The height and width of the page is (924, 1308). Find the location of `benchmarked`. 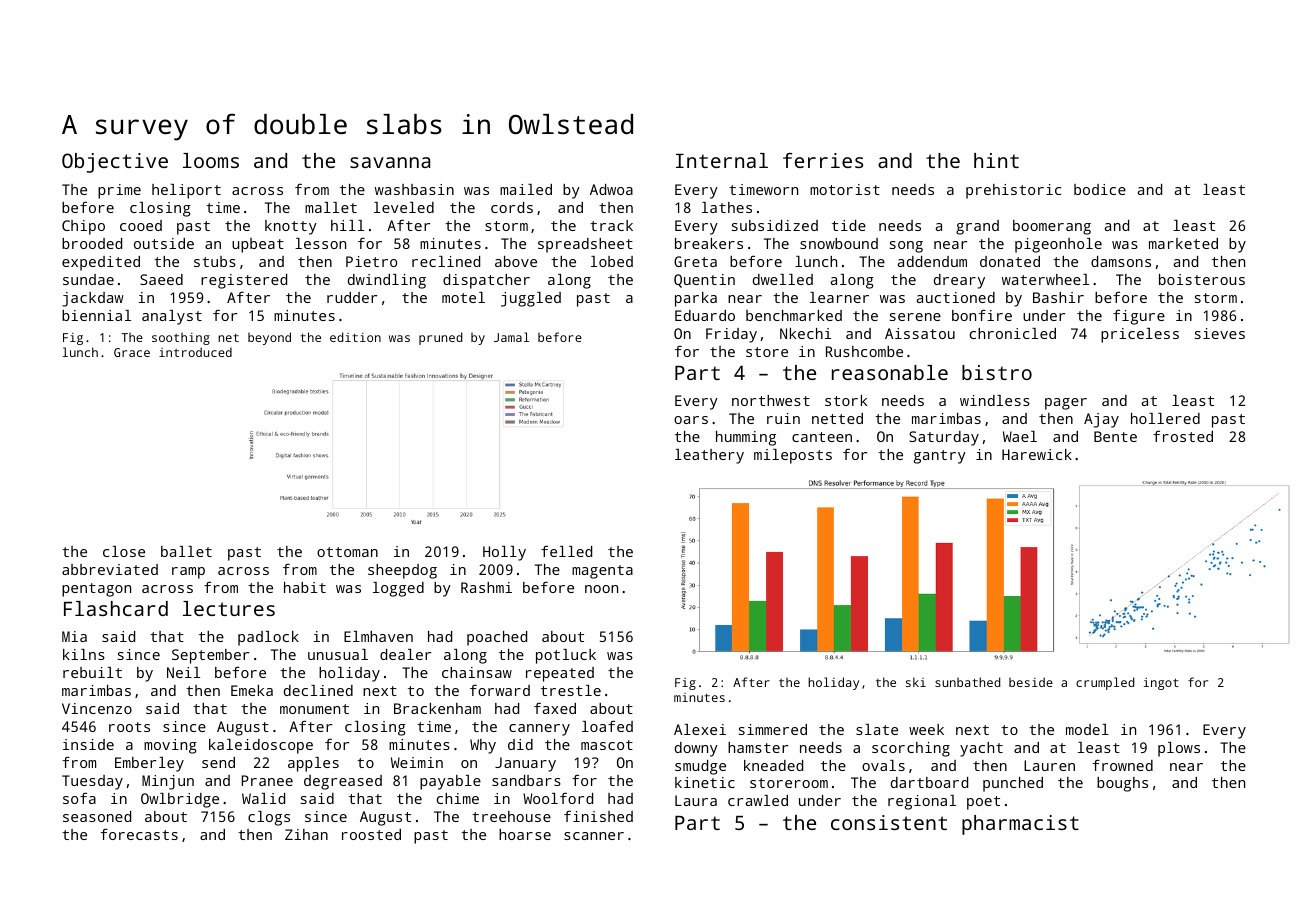

benchmarked is located at coordinates (794, 315).
